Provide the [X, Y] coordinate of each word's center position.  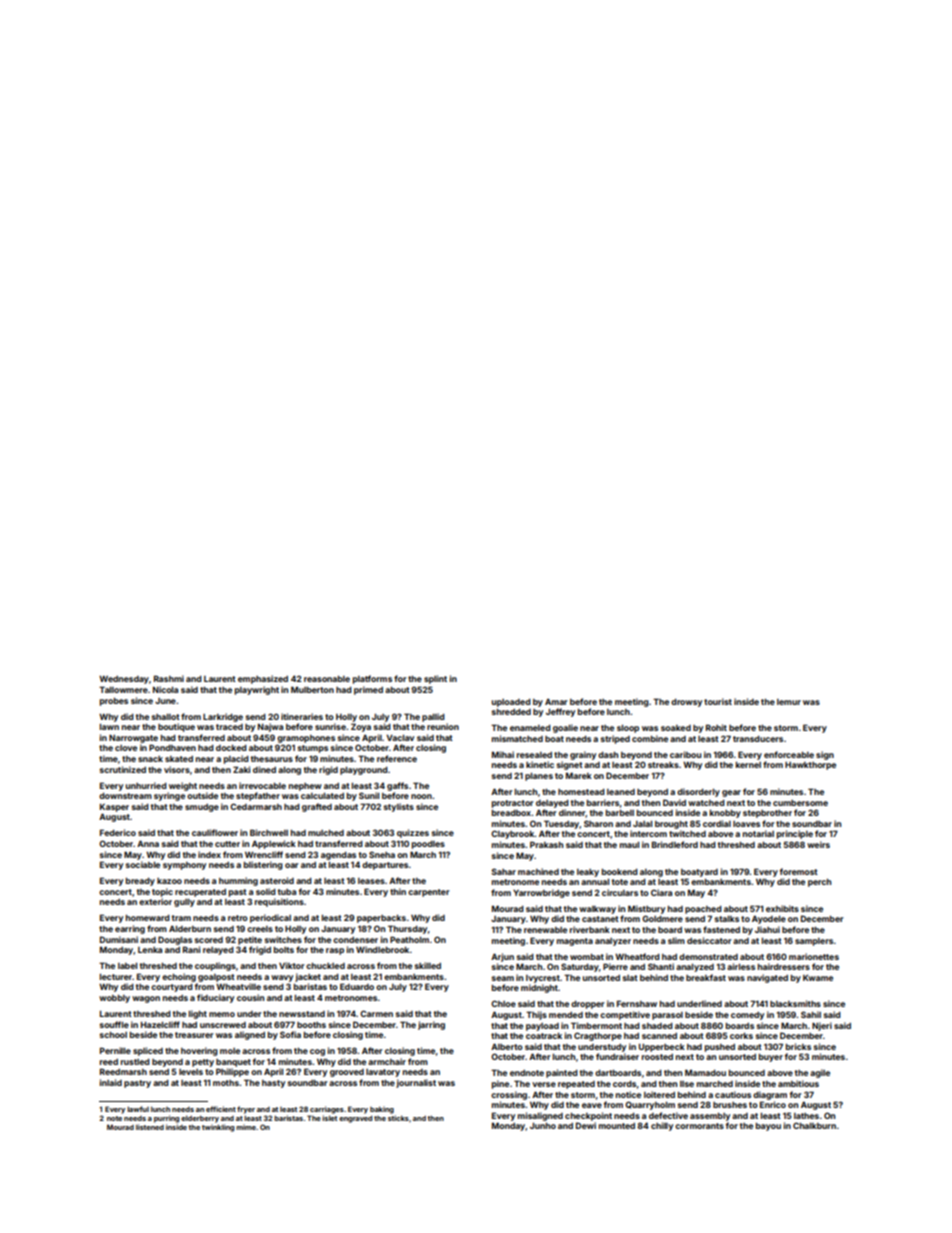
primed [368, 690]
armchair [387, 1061]
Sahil [811, 1014]
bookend [620, 872]
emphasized [263, 679]
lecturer [116, 977]
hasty [273, 1084]
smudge [202, 808]
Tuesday [561, 824]
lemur [789, 702]
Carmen [376, 1013]
